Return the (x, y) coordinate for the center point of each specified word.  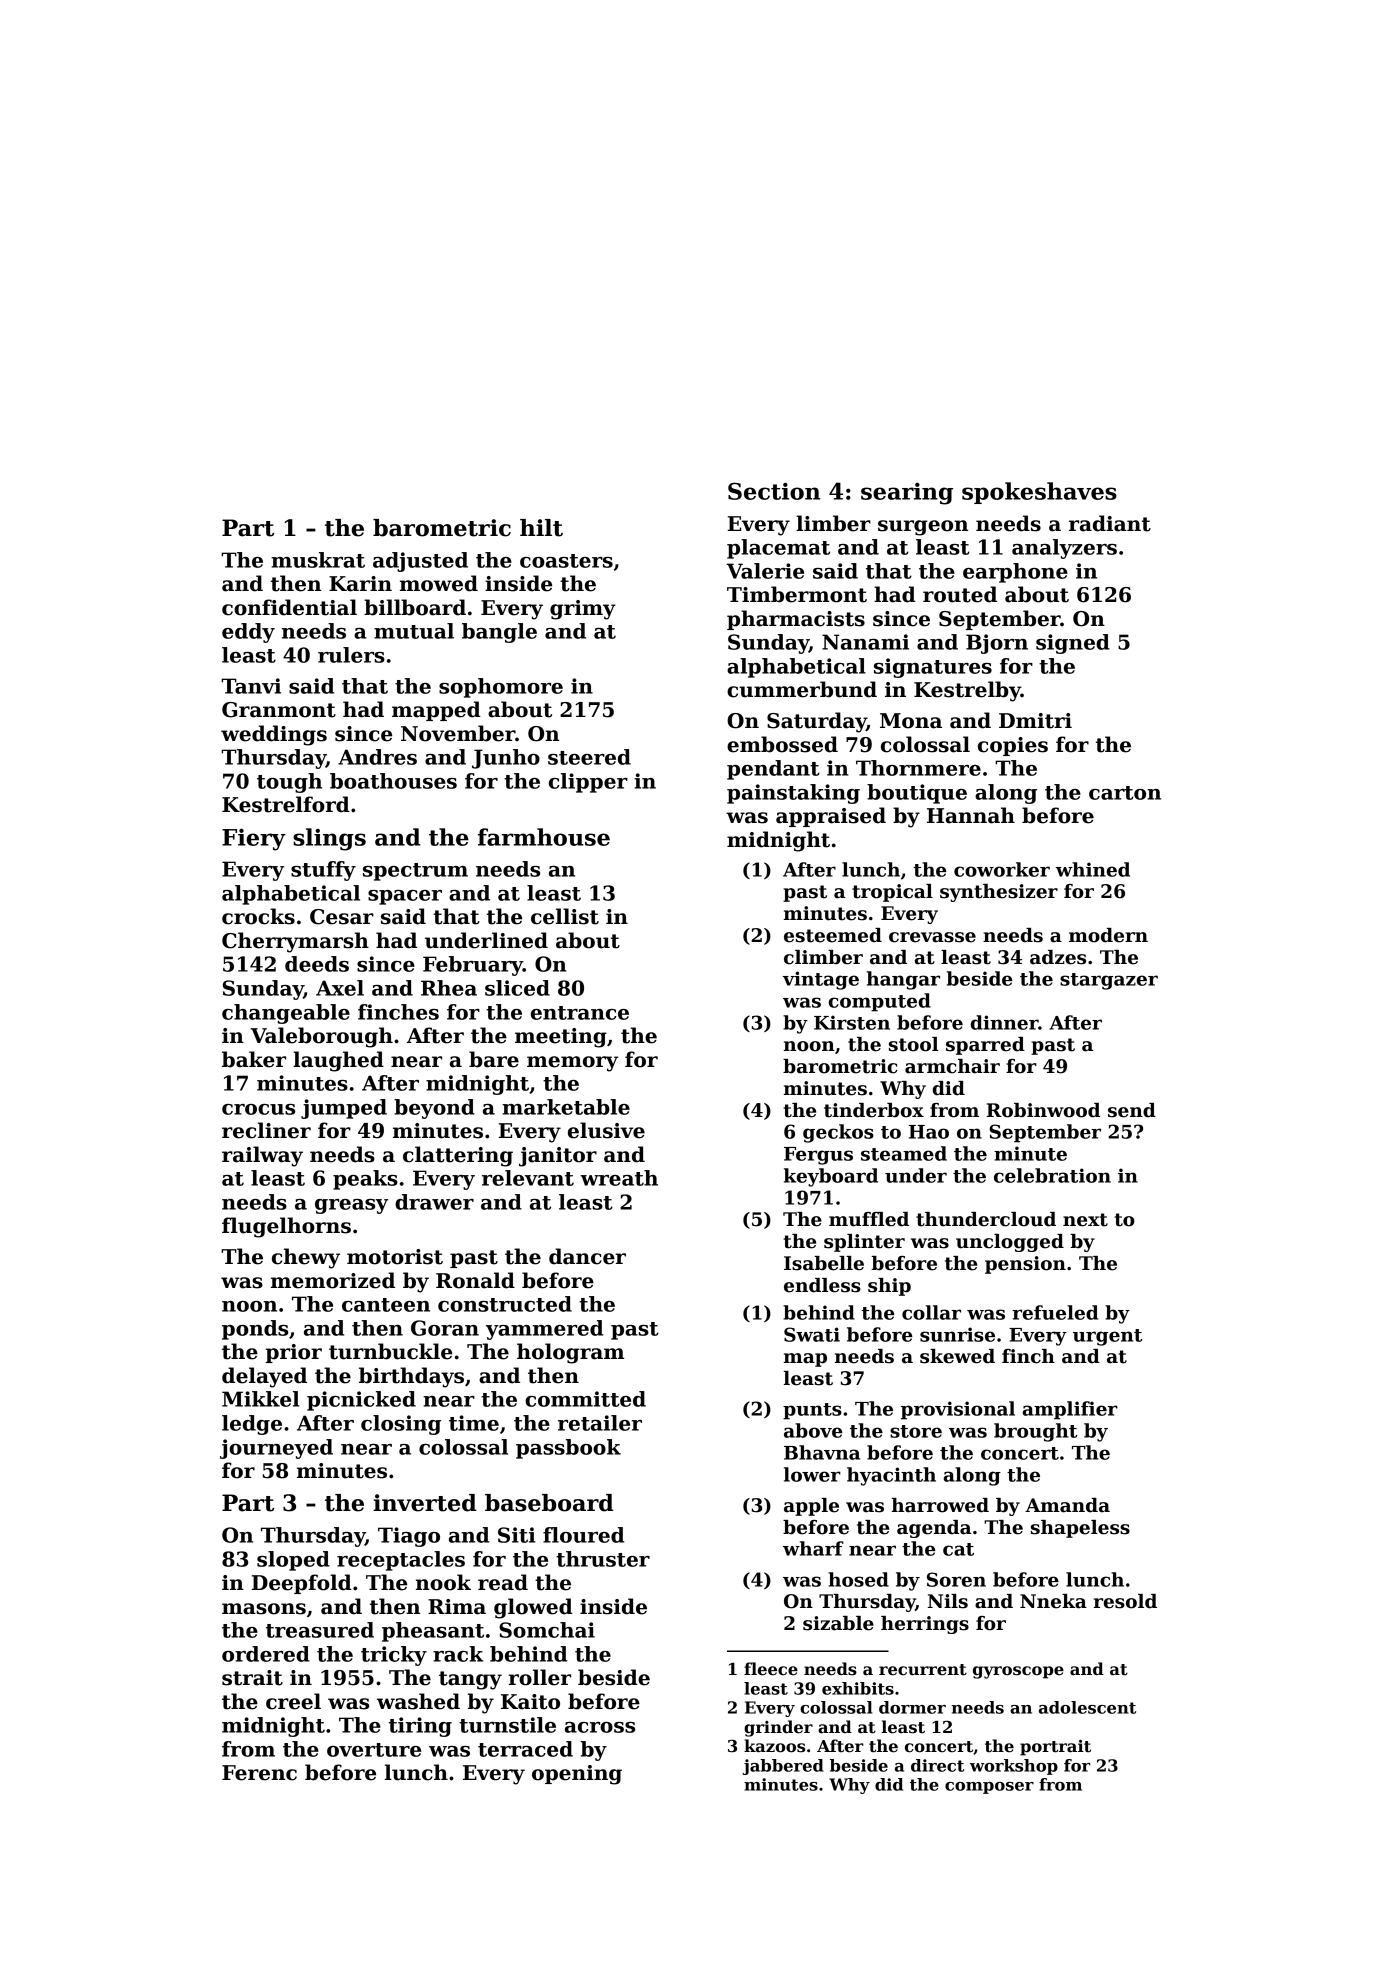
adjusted (420, 562)
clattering (458, 1156)
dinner (1004, 1022)
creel (293, 1701)
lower (812, 1474)
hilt (541, 528)
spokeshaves (1039, 493)
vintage (821, 980)
